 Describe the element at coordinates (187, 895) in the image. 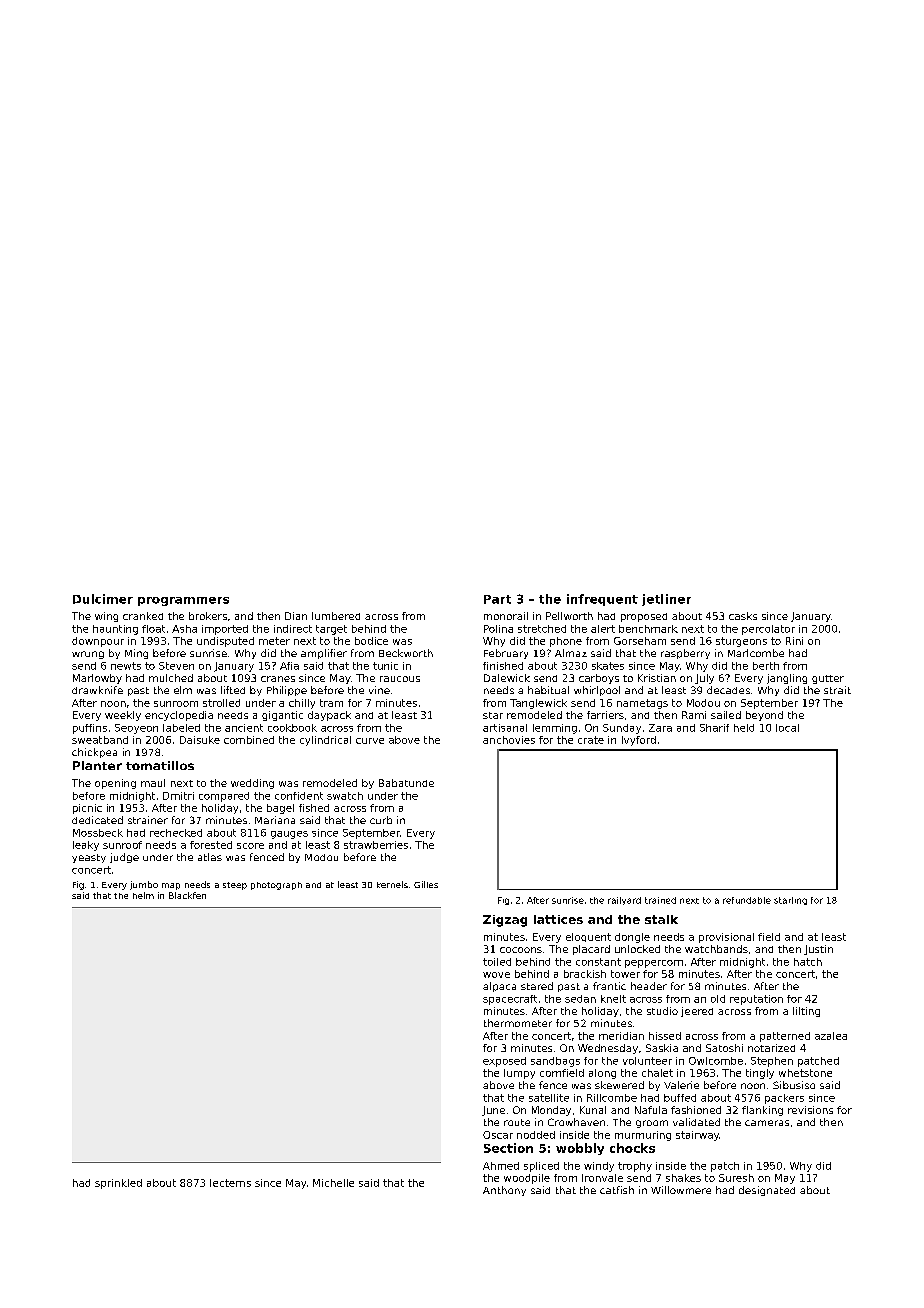

I see `Blackfen` at that location.
